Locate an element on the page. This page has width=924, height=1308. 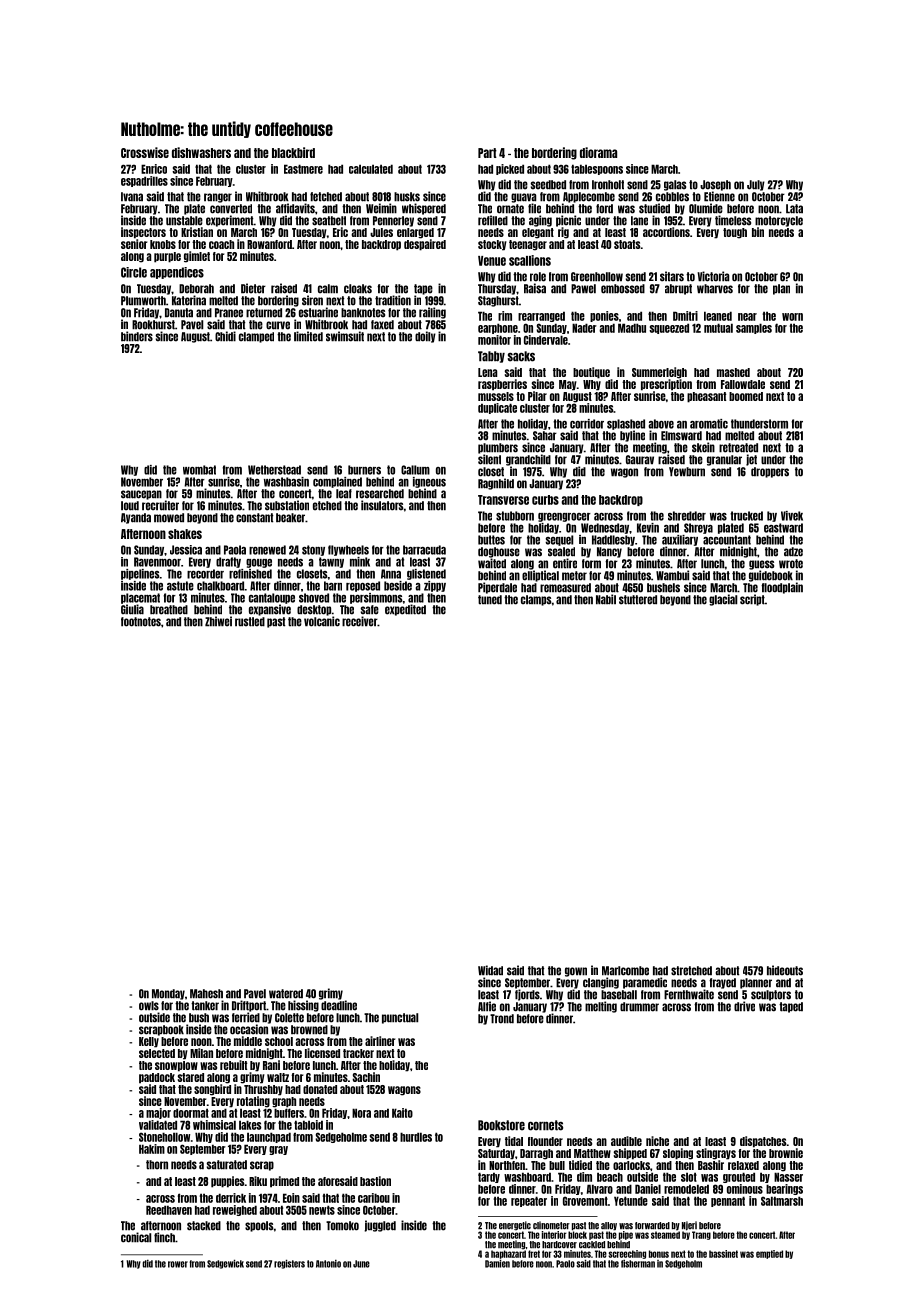
Marlcombe is located at coordinates (625, 971).
